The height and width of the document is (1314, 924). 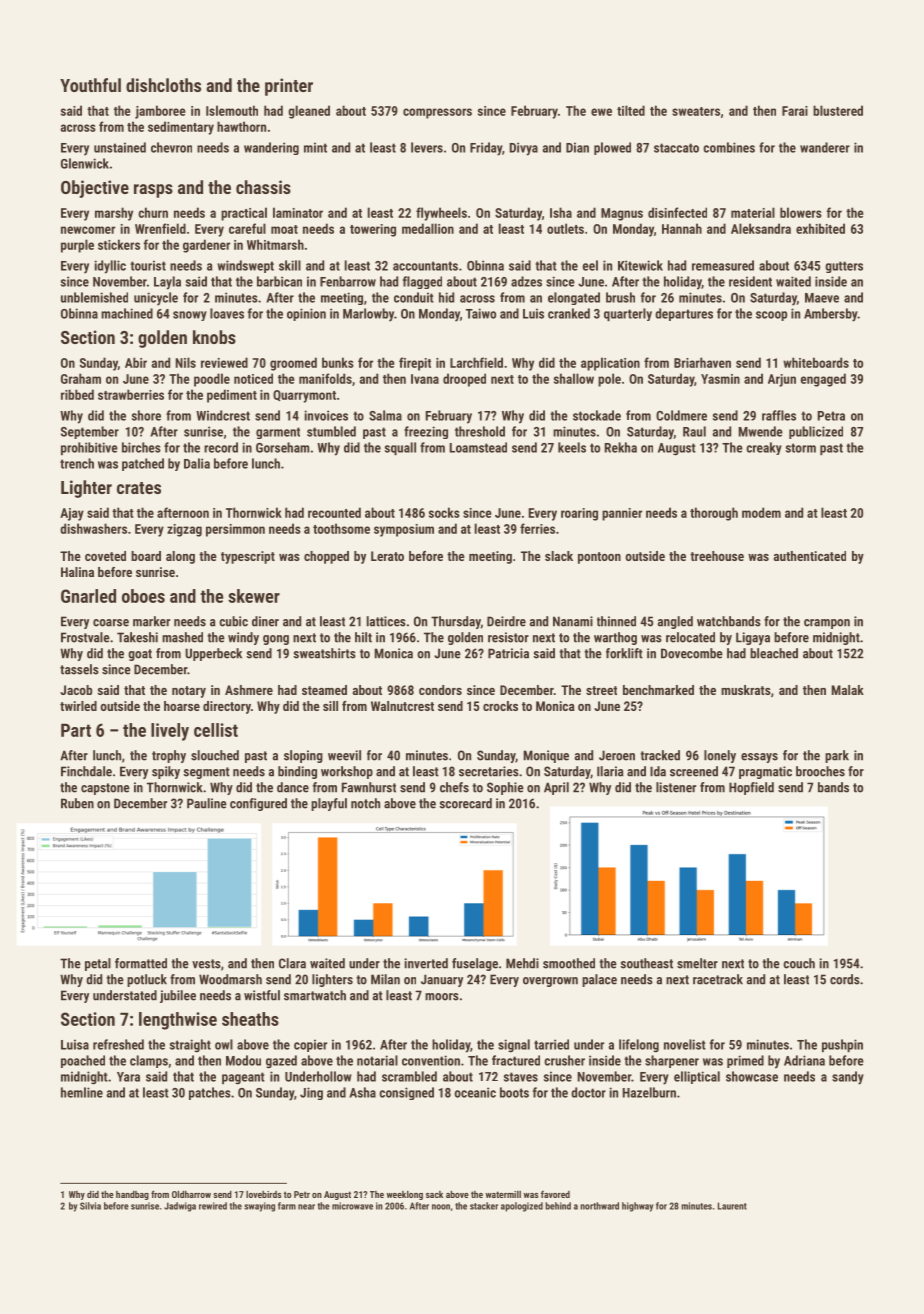 I want to click on Ilaria, so click(x=610, y=771).
